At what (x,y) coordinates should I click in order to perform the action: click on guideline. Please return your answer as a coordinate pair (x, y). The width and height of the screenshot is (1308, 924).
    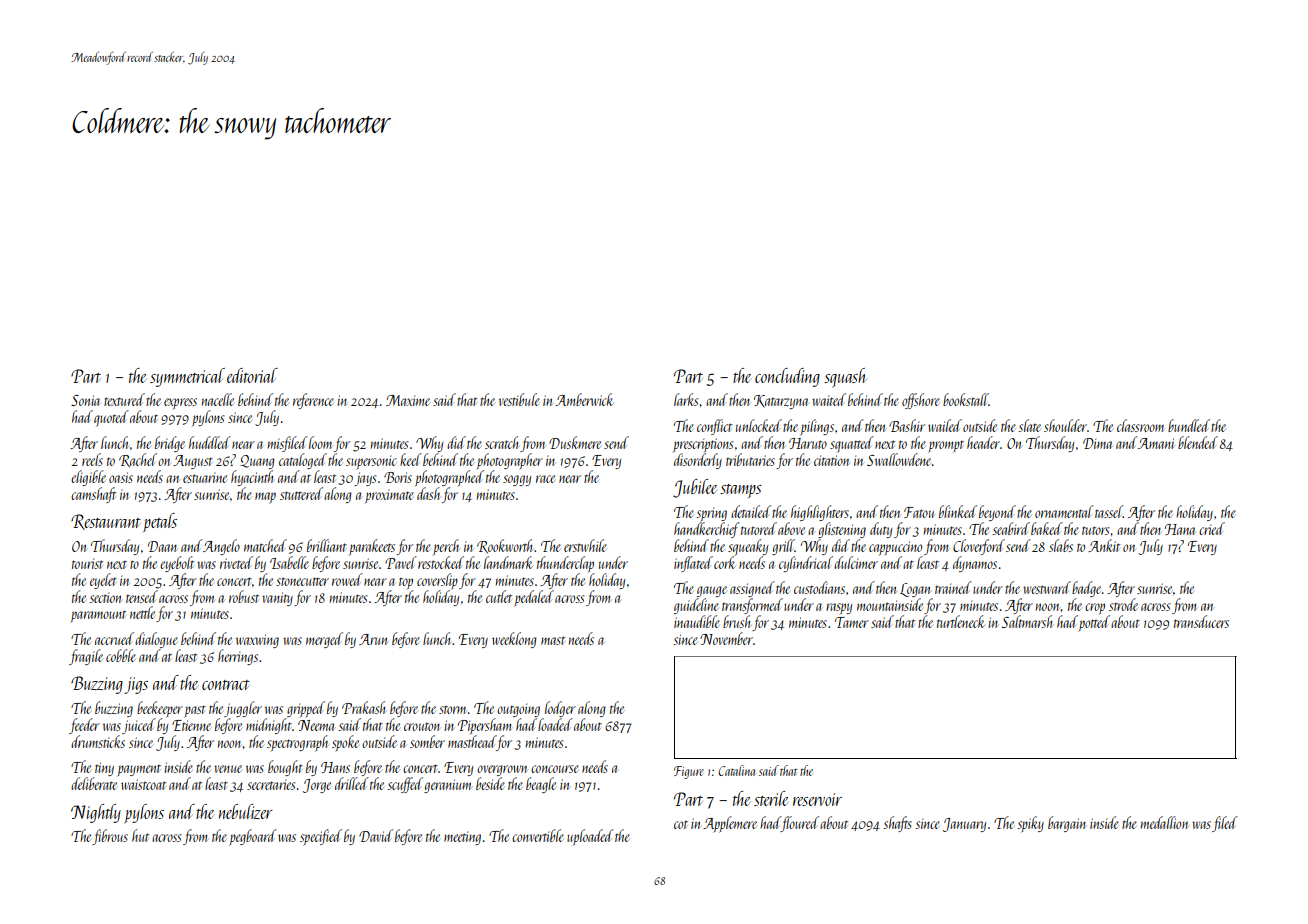
    Looking at the image, I should click on (696, 606).
